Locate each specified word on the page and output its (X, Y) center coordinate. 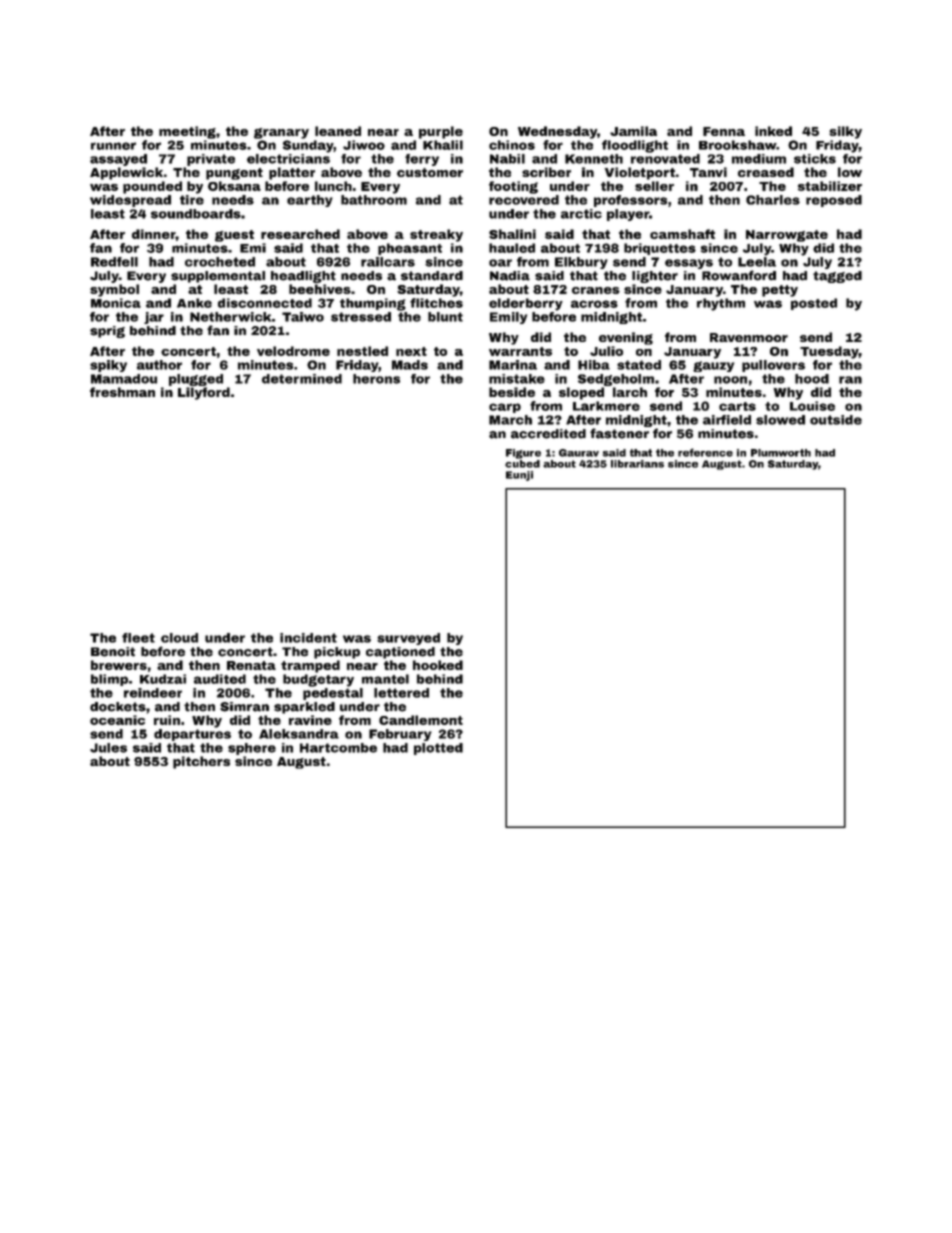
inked (773, 131)
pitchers (201, 762)
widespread (130, 201)
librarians (637, 464)
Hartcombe (338, 748)
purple (441, 132)
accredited (548, 434)
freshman (122, 392)
